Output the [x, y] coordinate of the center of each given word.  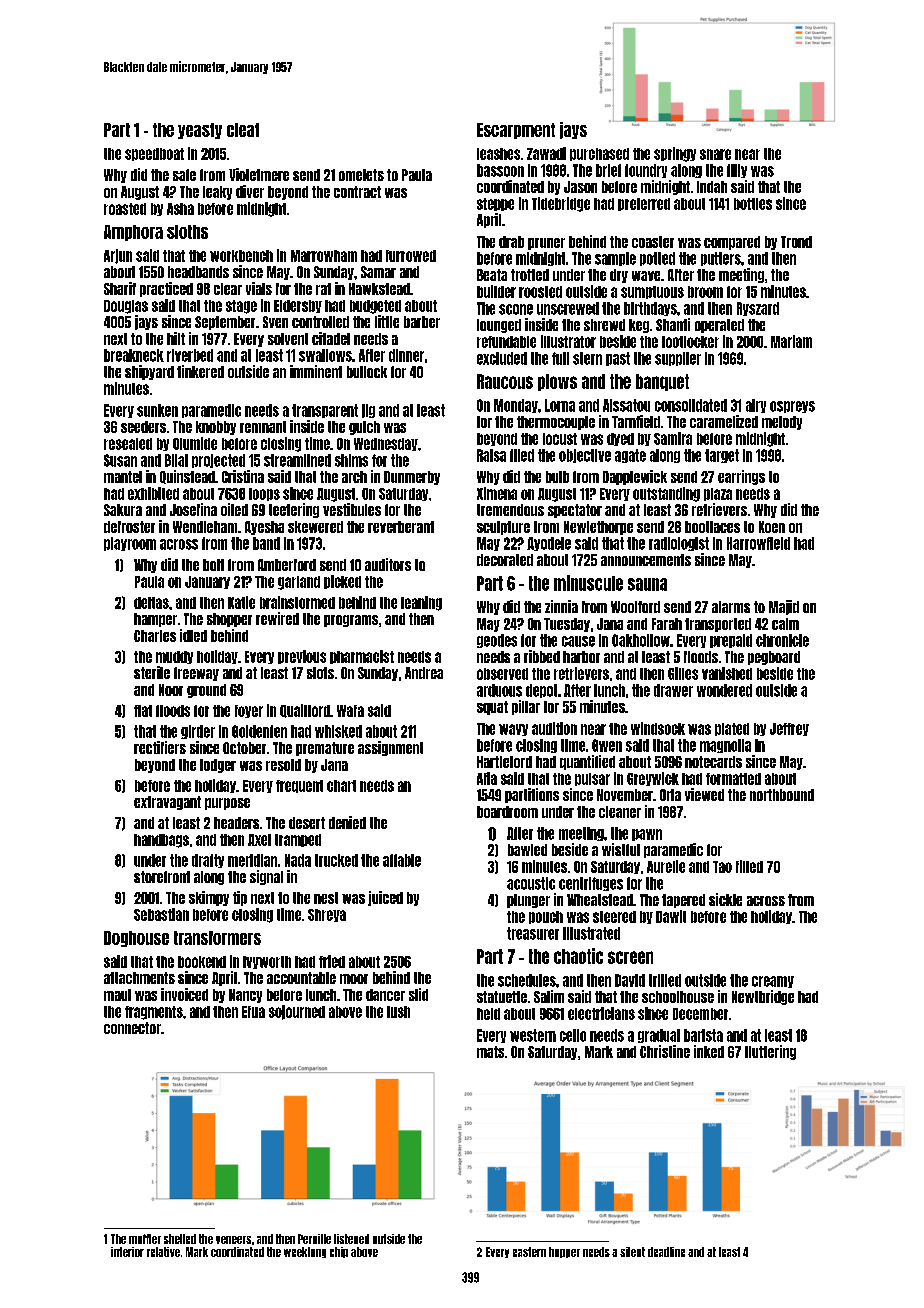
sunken [157, 410]
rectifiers [160, 747]
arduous [499, 690]
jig [368, 411]
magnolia [725, 746]
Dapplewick [635, 477]
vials [259, 288]
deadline [666, 1252]
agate [630, 456]
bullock [367, 372]
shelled [180, 1239]
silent [632, 1252]
